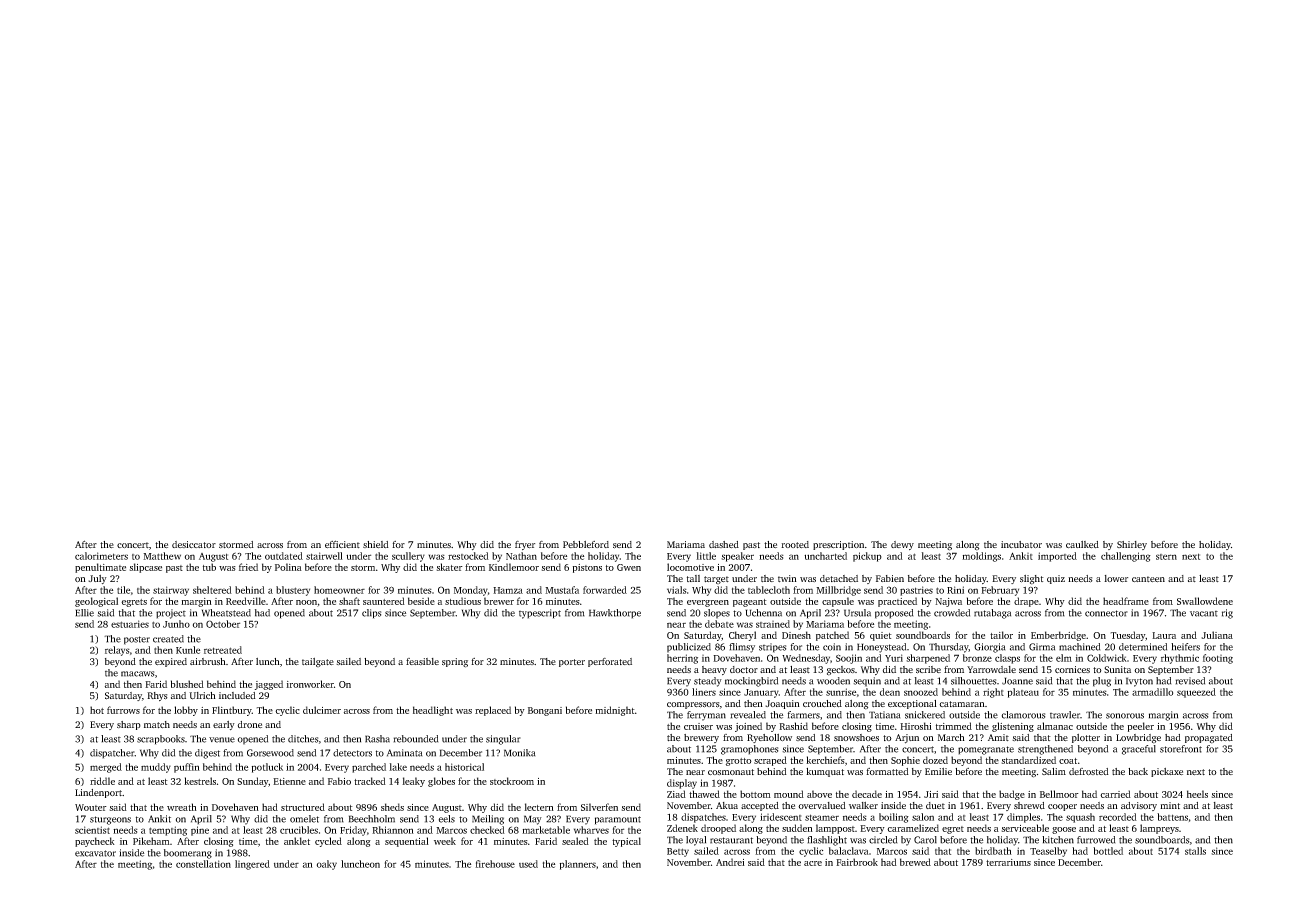  What do you see at coordinates (1125, 716) in the screenshot?
I see `sonorous` at bounding box center [1125, 716].
